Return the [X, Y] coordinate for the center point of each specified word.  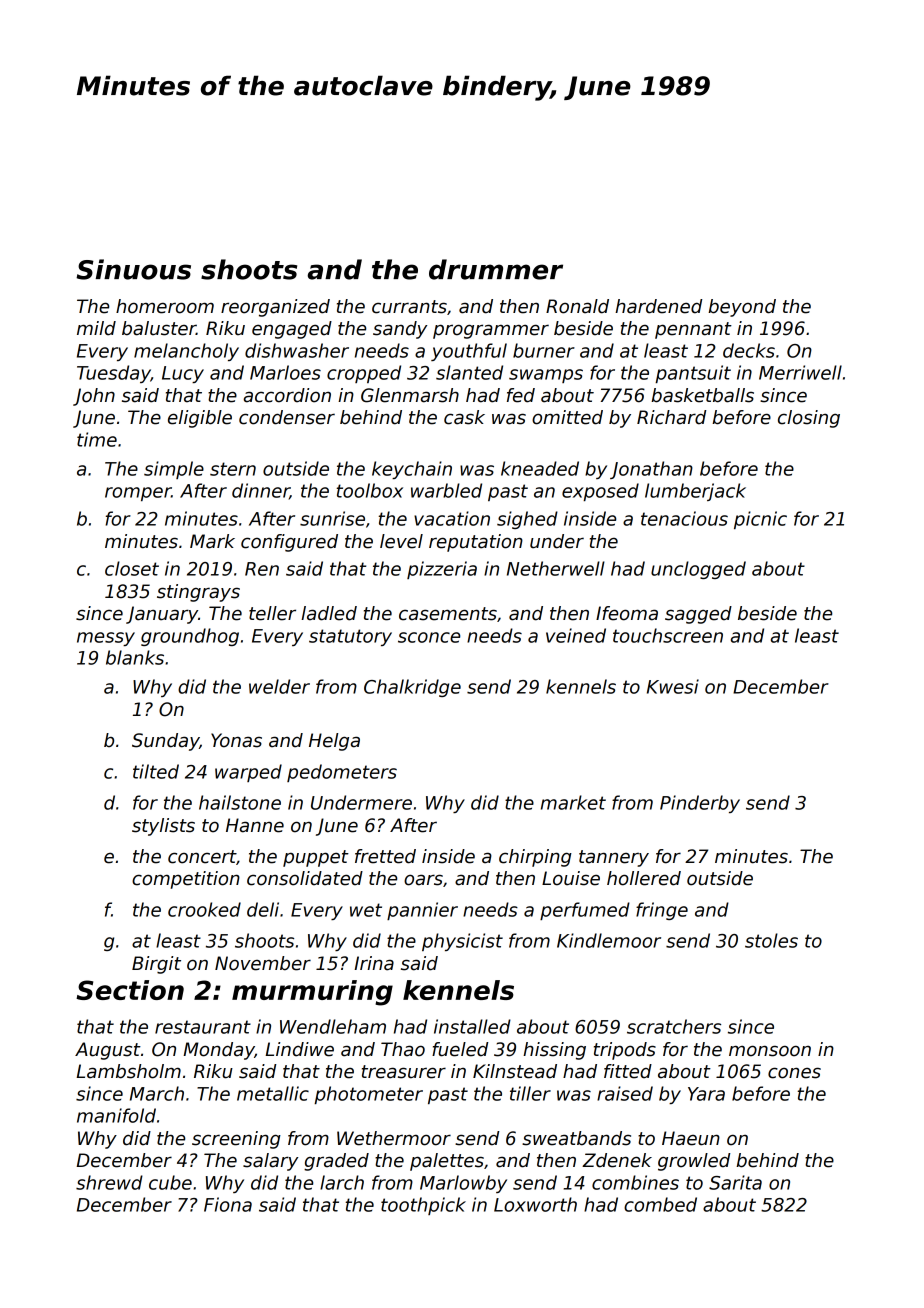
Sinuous [133, 269]
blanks [135, 657]
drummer [496, 269]
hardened [658, 306]
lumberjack [695, 492]
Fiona [228, 1204]
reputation [476, 543]
